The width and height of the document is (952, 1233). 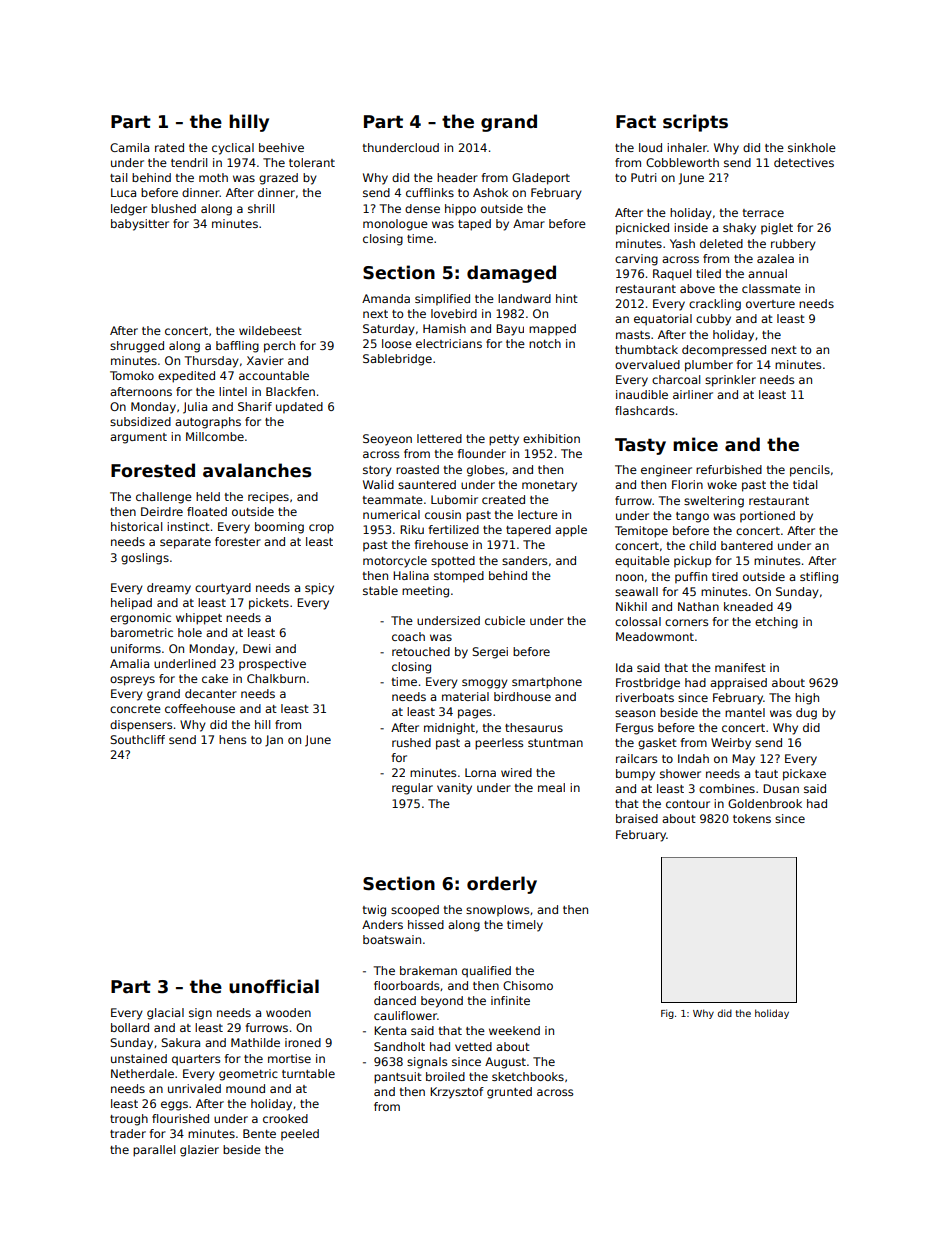 What do you see at coordinates (667, 1014) in the document?
I see `Fig` at bounding box center [667, 1014].
